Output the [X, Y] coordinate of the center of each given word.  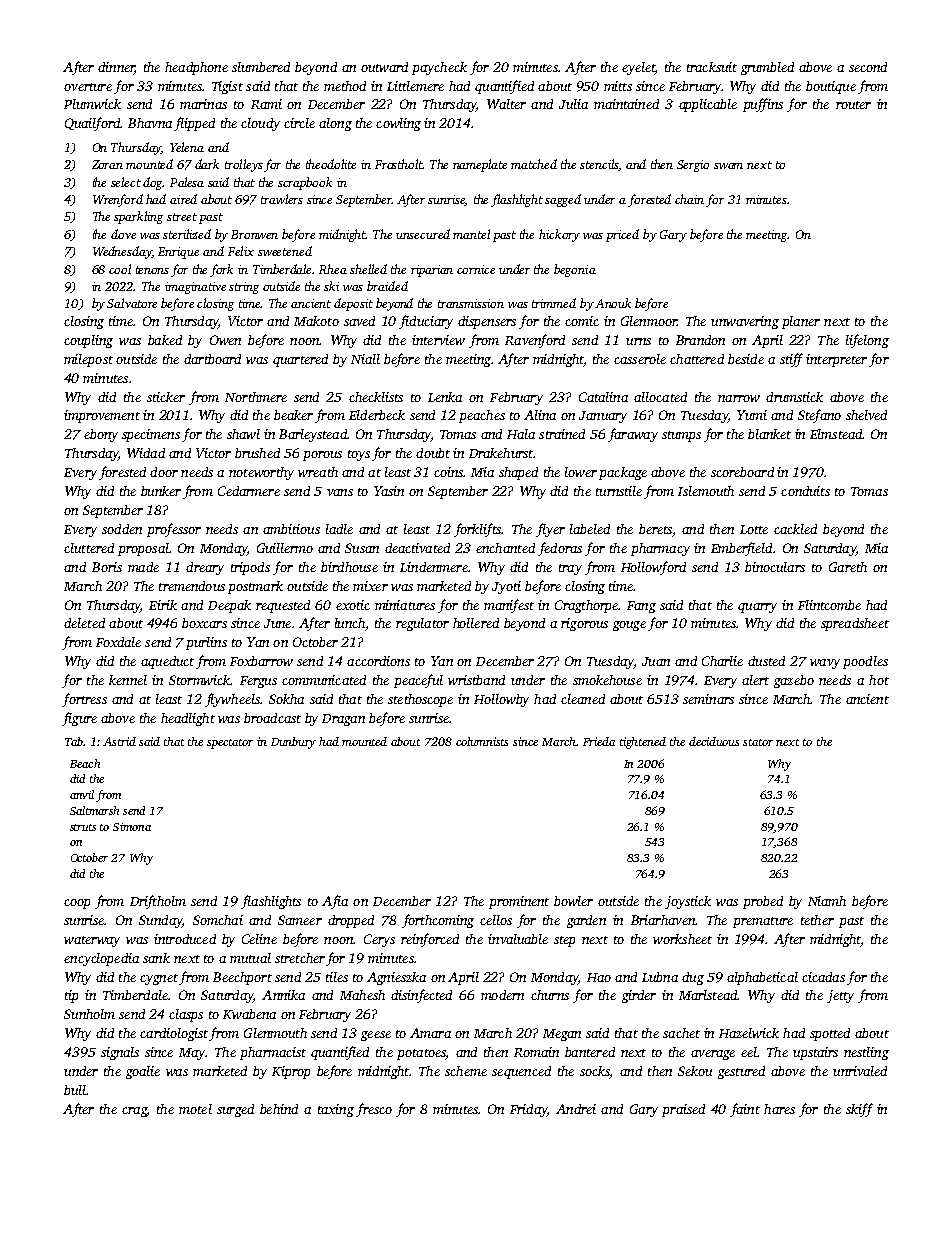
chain [689, 199]
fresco [374, 1110]
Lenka [445, 397]
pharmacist [273, 1053]
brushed [257, 453]
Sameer [300, 920]
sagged [563, 200]
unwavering [745, 322]
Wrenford [118, 200]
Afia [335, 902]
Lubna [660, 977]
